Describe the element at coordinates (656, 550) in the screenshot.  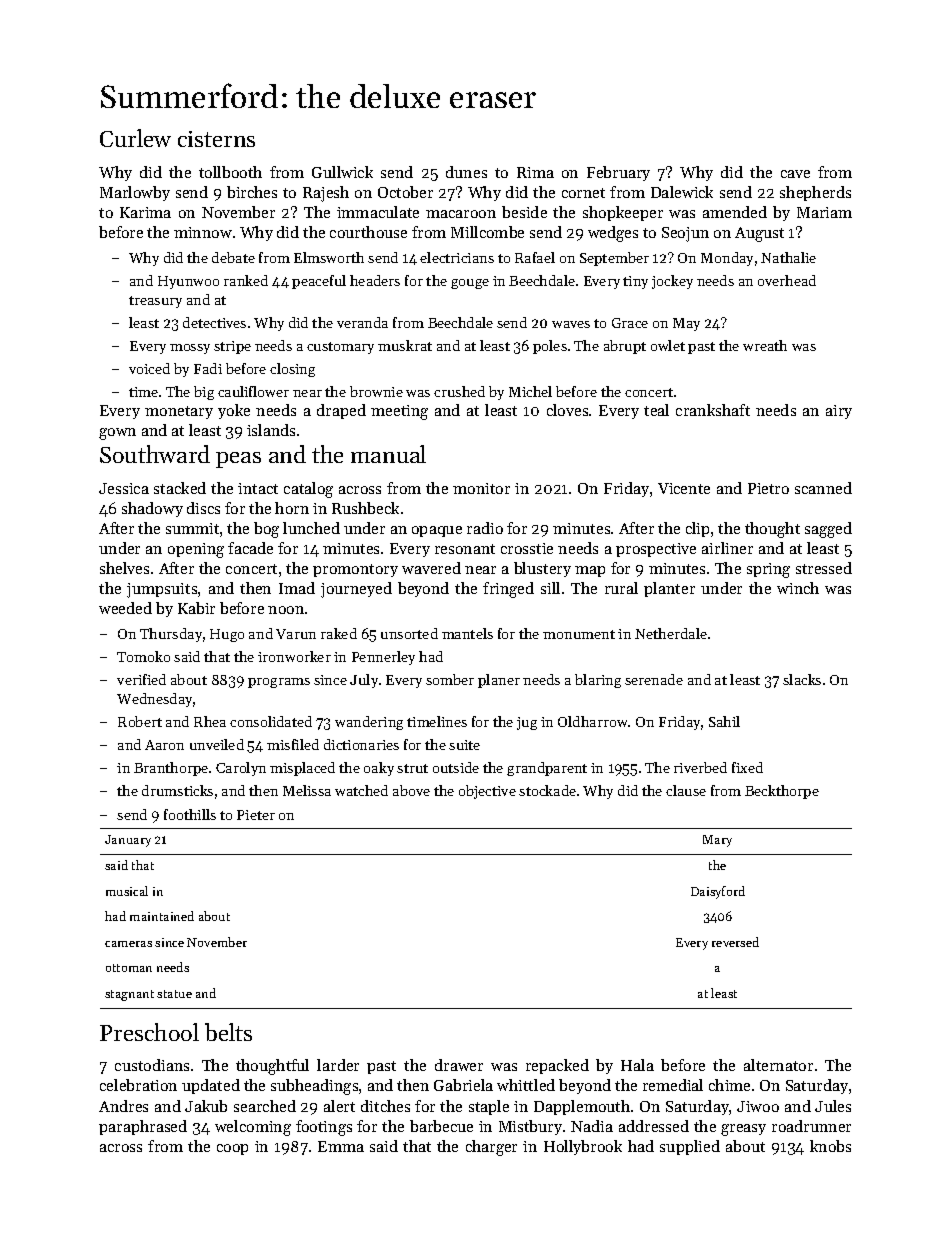
I see `prospective` at that location.
